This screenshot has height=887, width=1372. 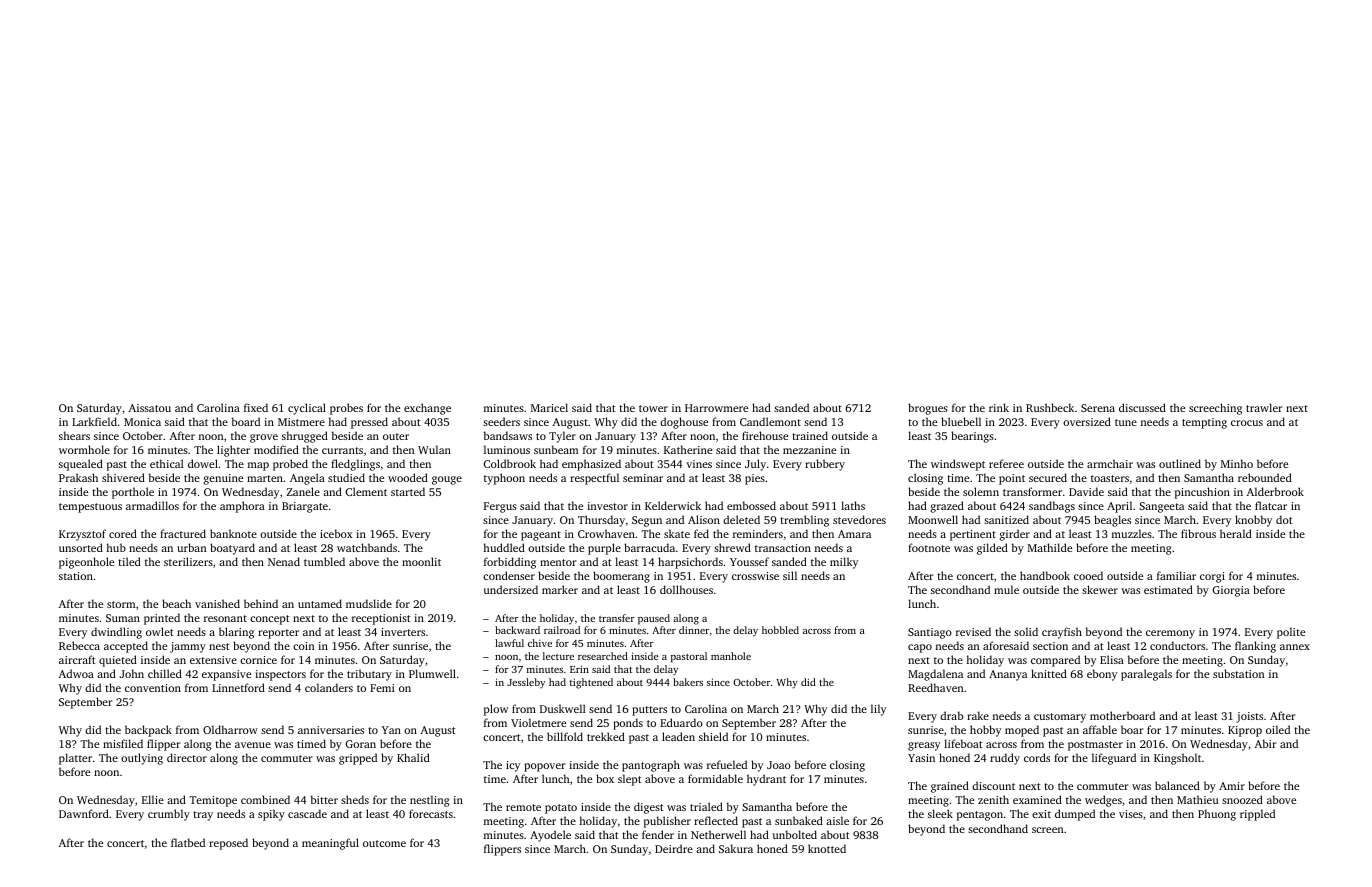 What do you see at coordinates (1257, 815) in the screenshot?
I see `rippled` at bounding box center [1257, 815].
